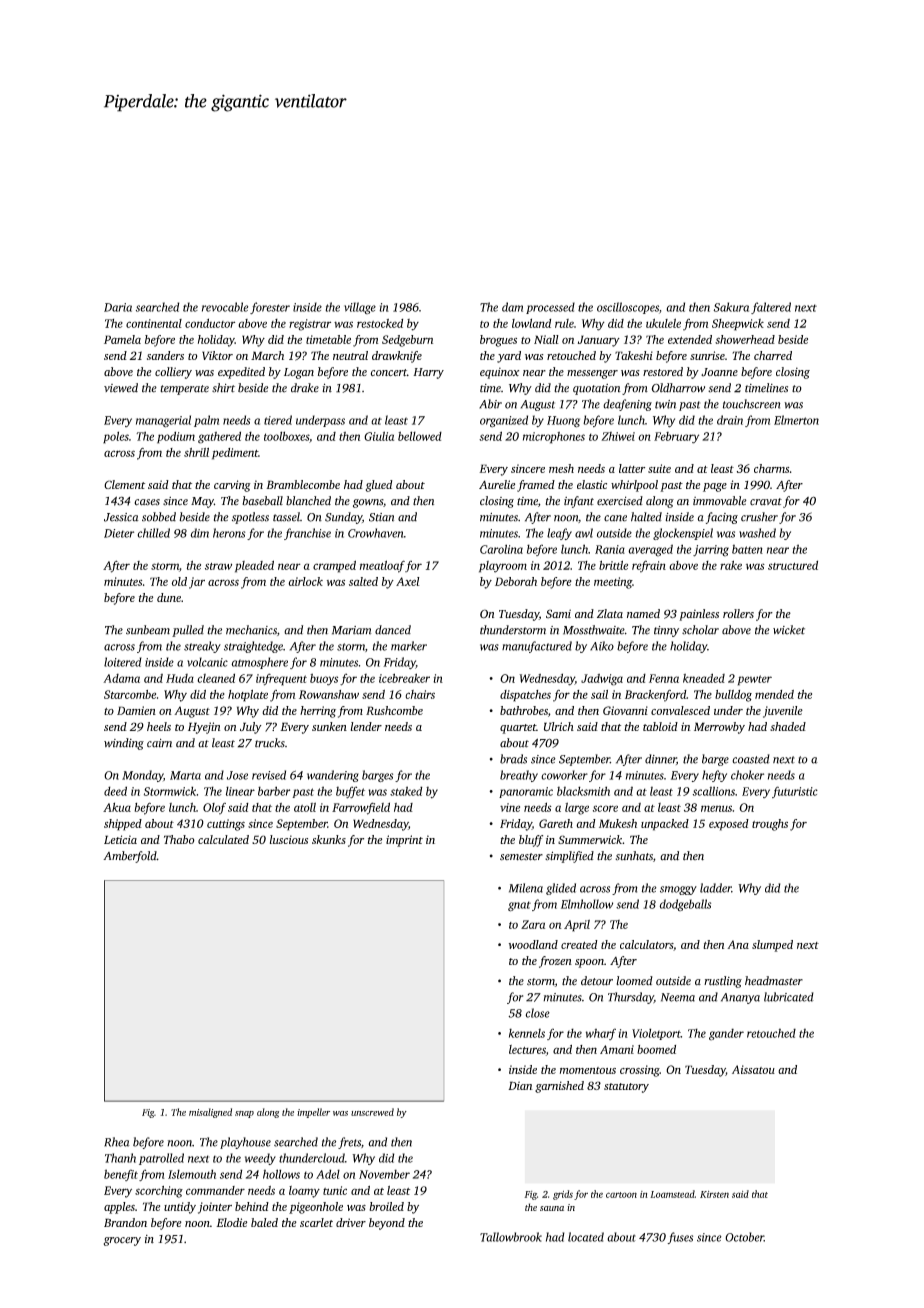 This screenshot has width=924, height=1308. I want to click on icebreaker, so click(404, 678).
